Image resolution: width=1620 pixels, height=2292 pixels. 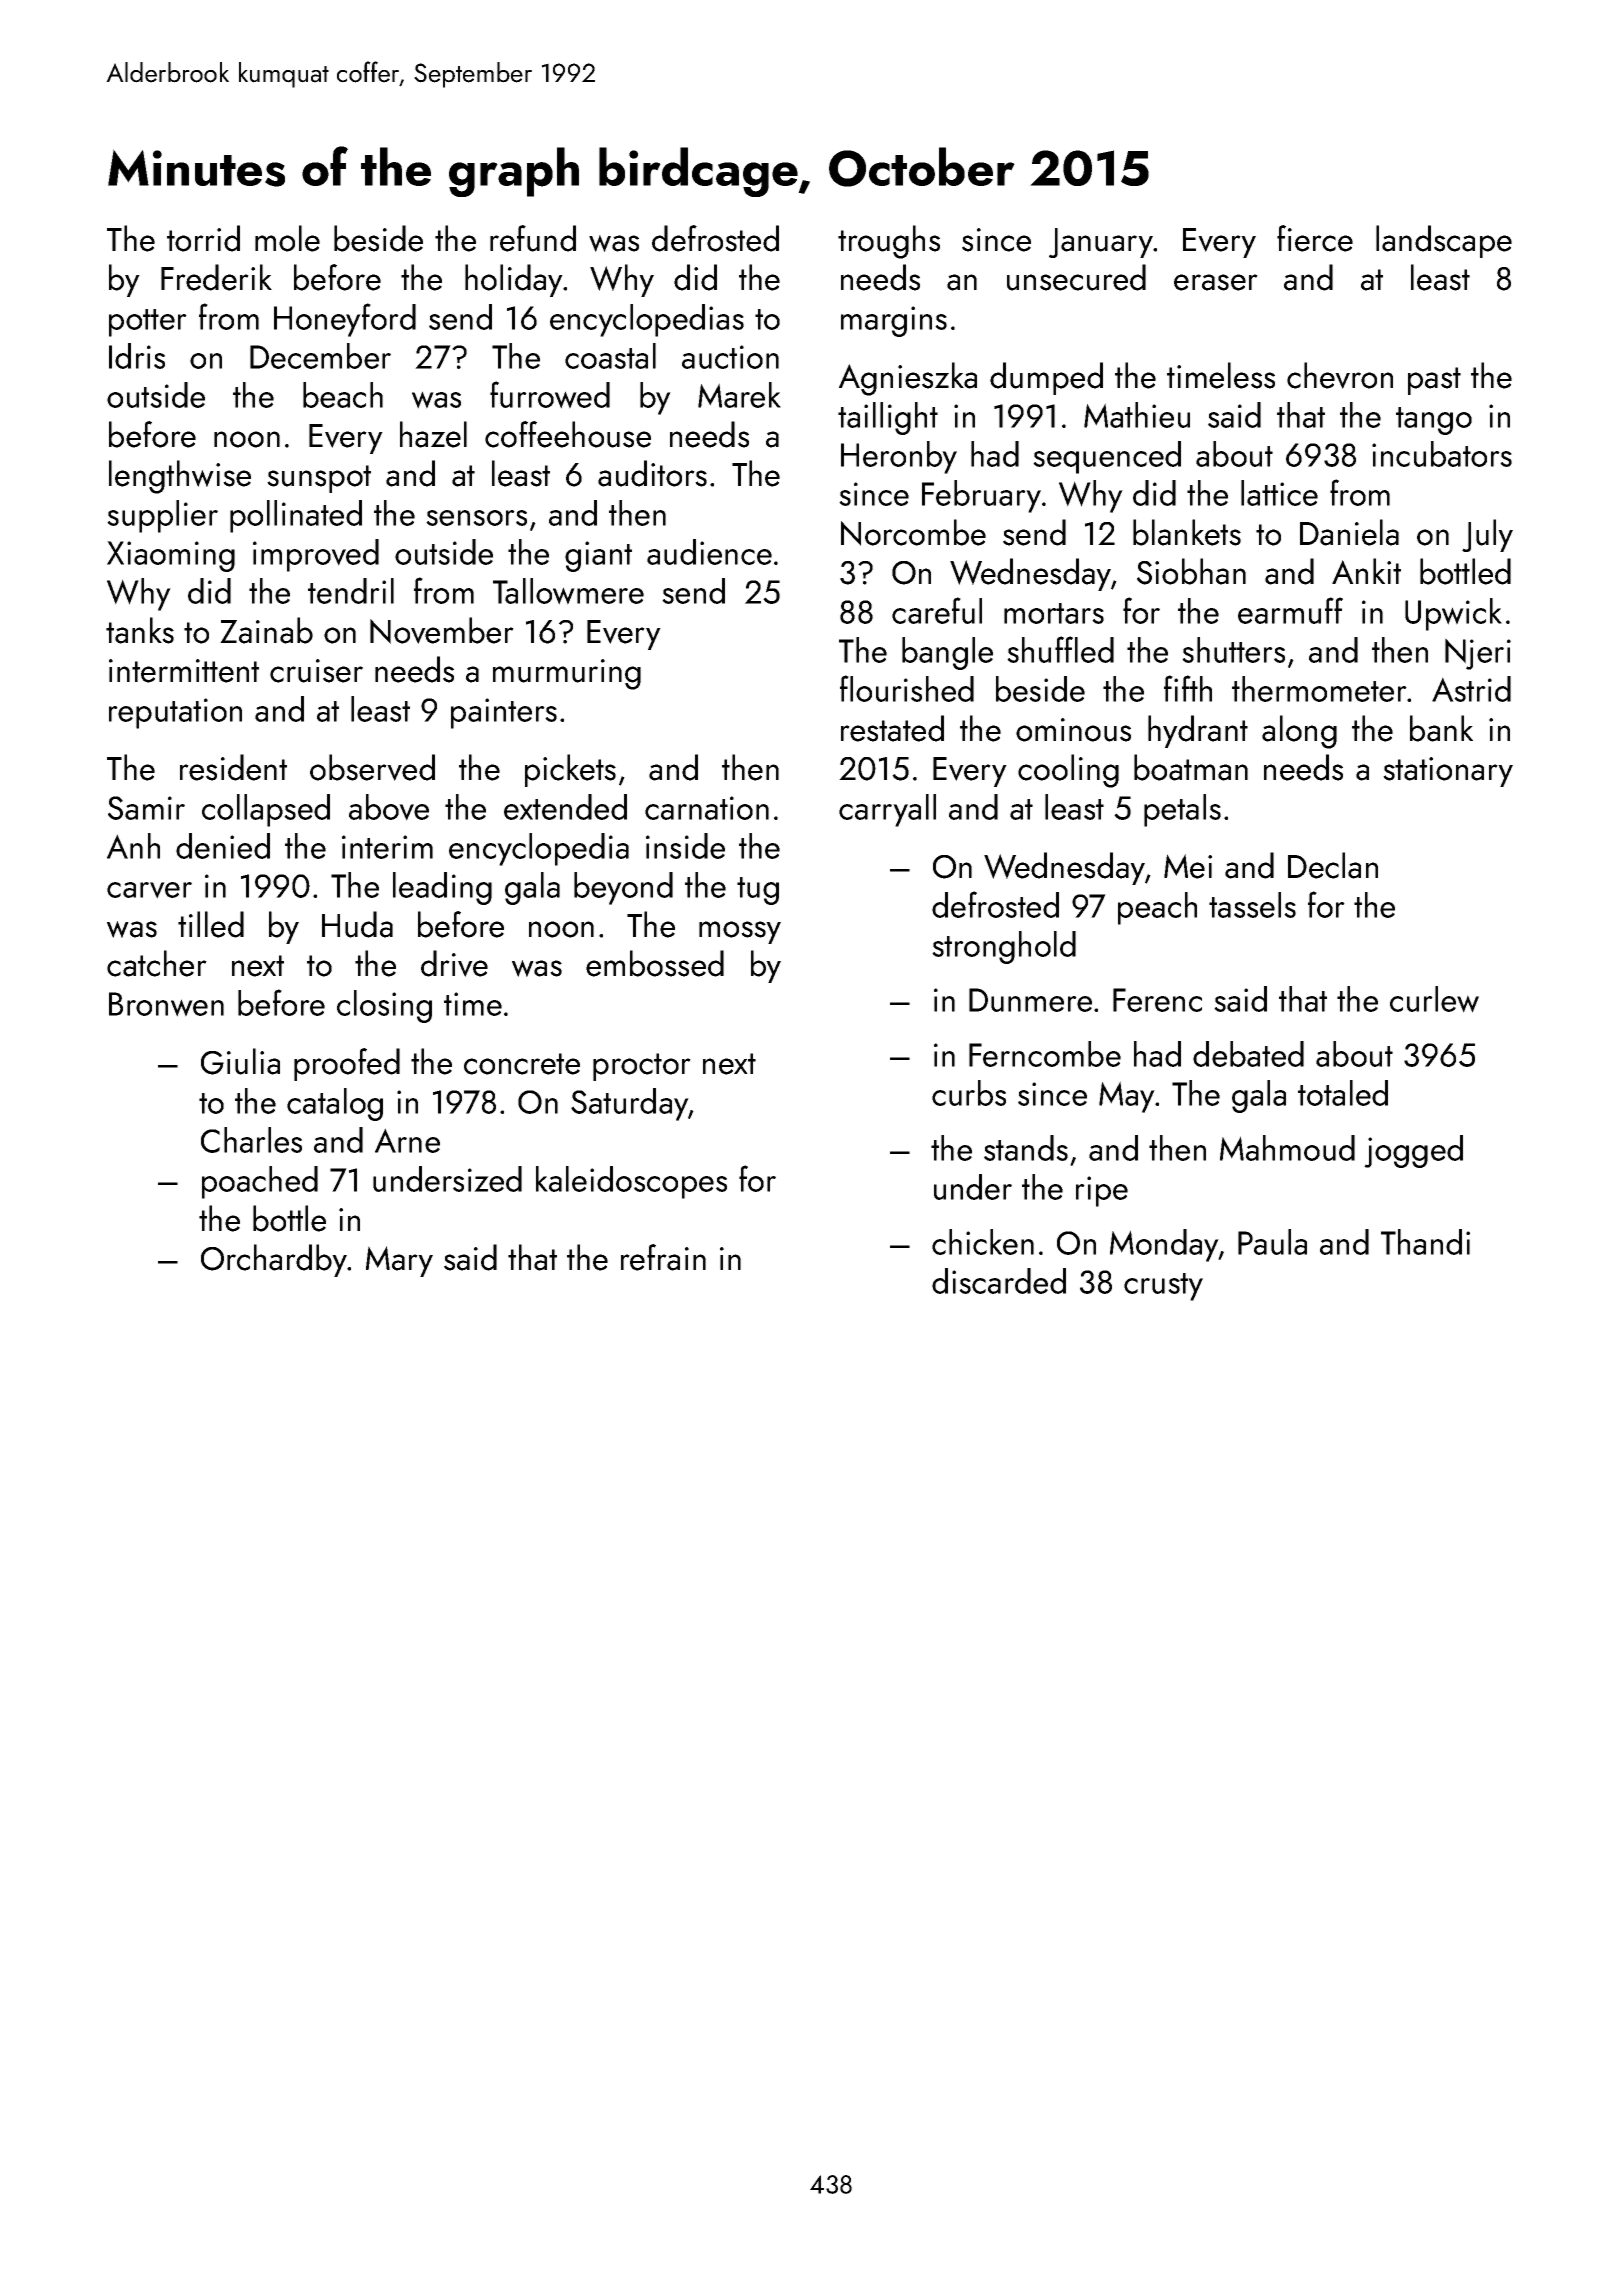 I want to click on poached, so click(x=260, y=1182).
